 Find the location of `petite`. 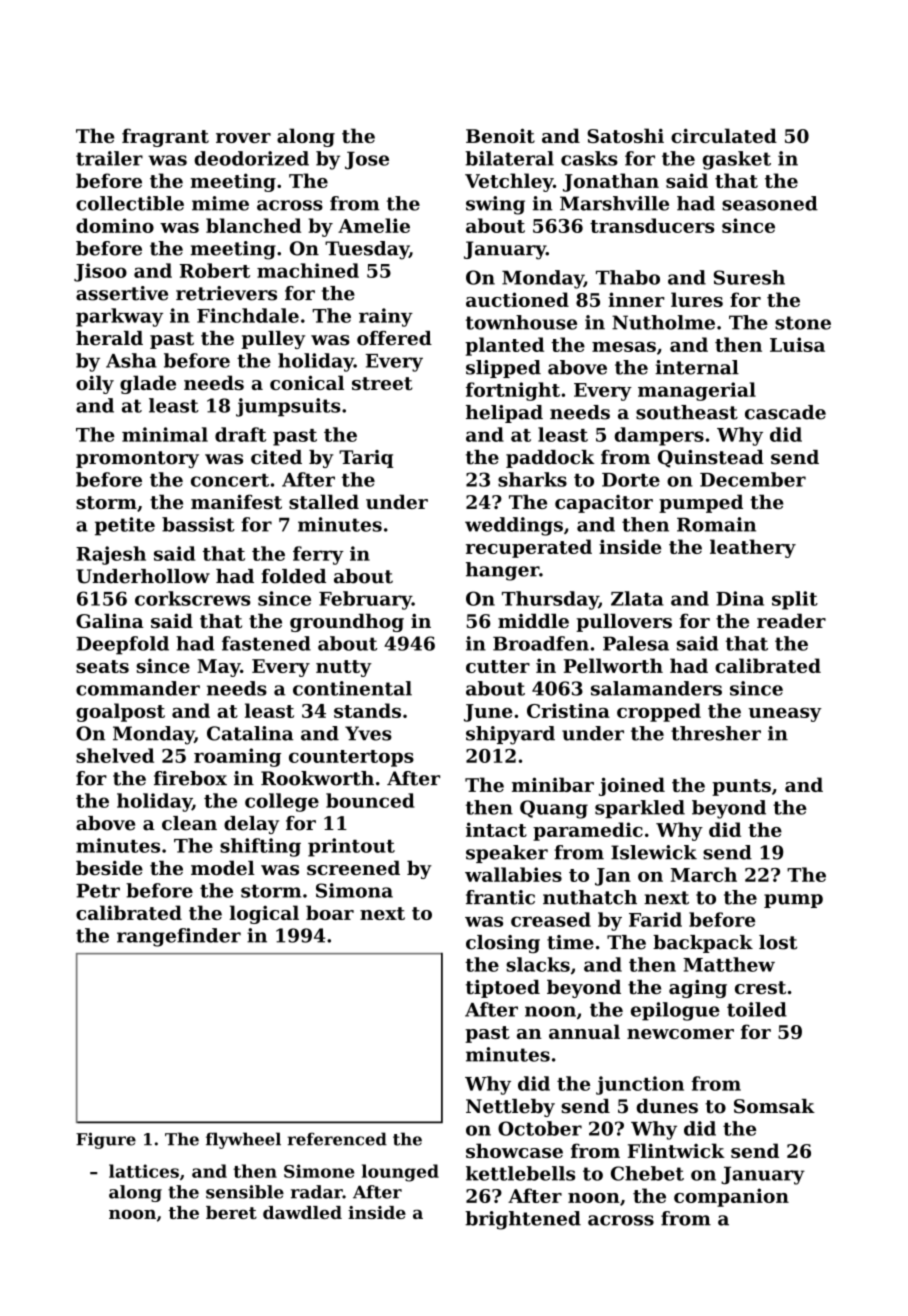

petite is located at coordinates (125, 526).
